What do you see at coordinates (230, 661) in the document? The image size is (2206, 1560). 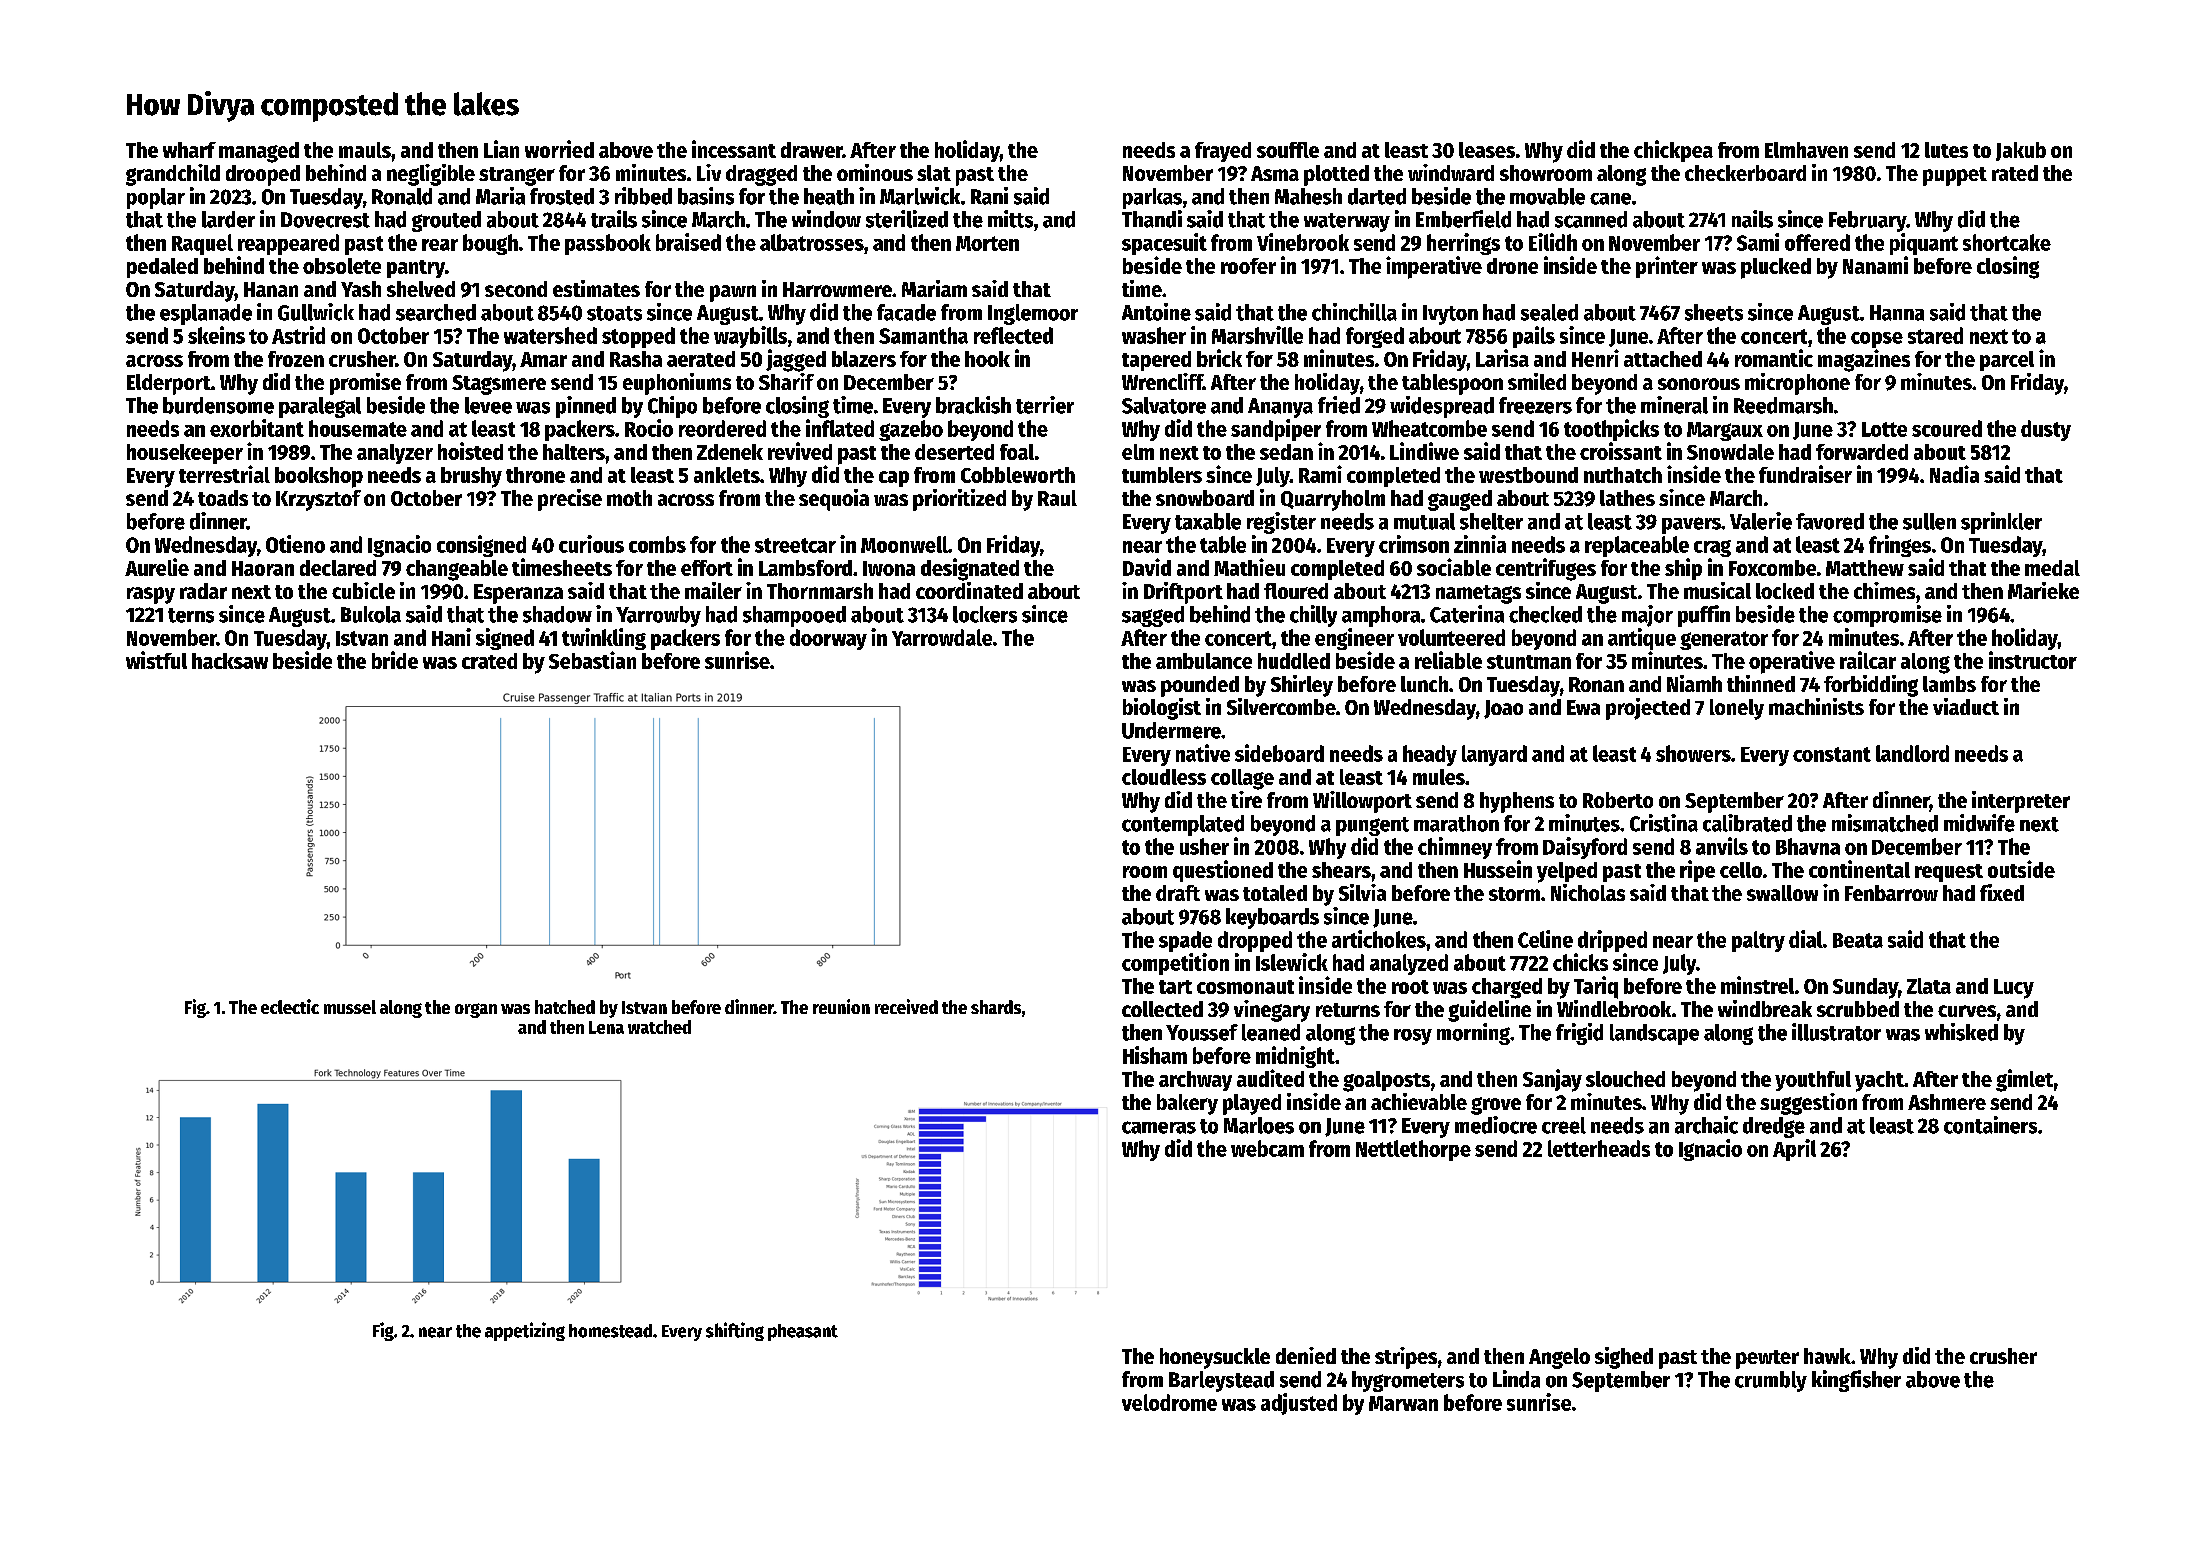 I see `hacksaw` at bounding box center [230, 661].
